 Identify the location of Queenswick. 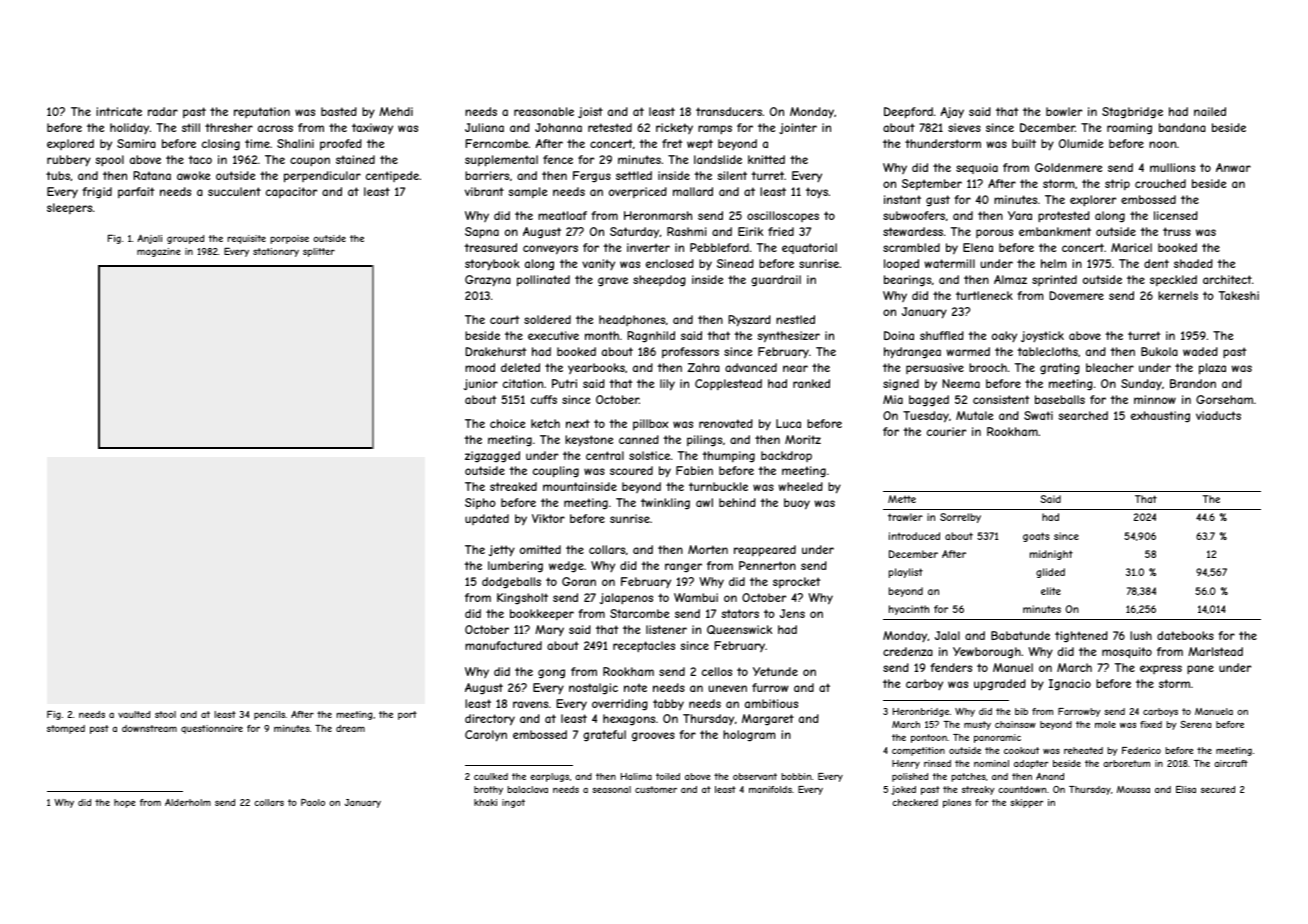
(739, 630).
